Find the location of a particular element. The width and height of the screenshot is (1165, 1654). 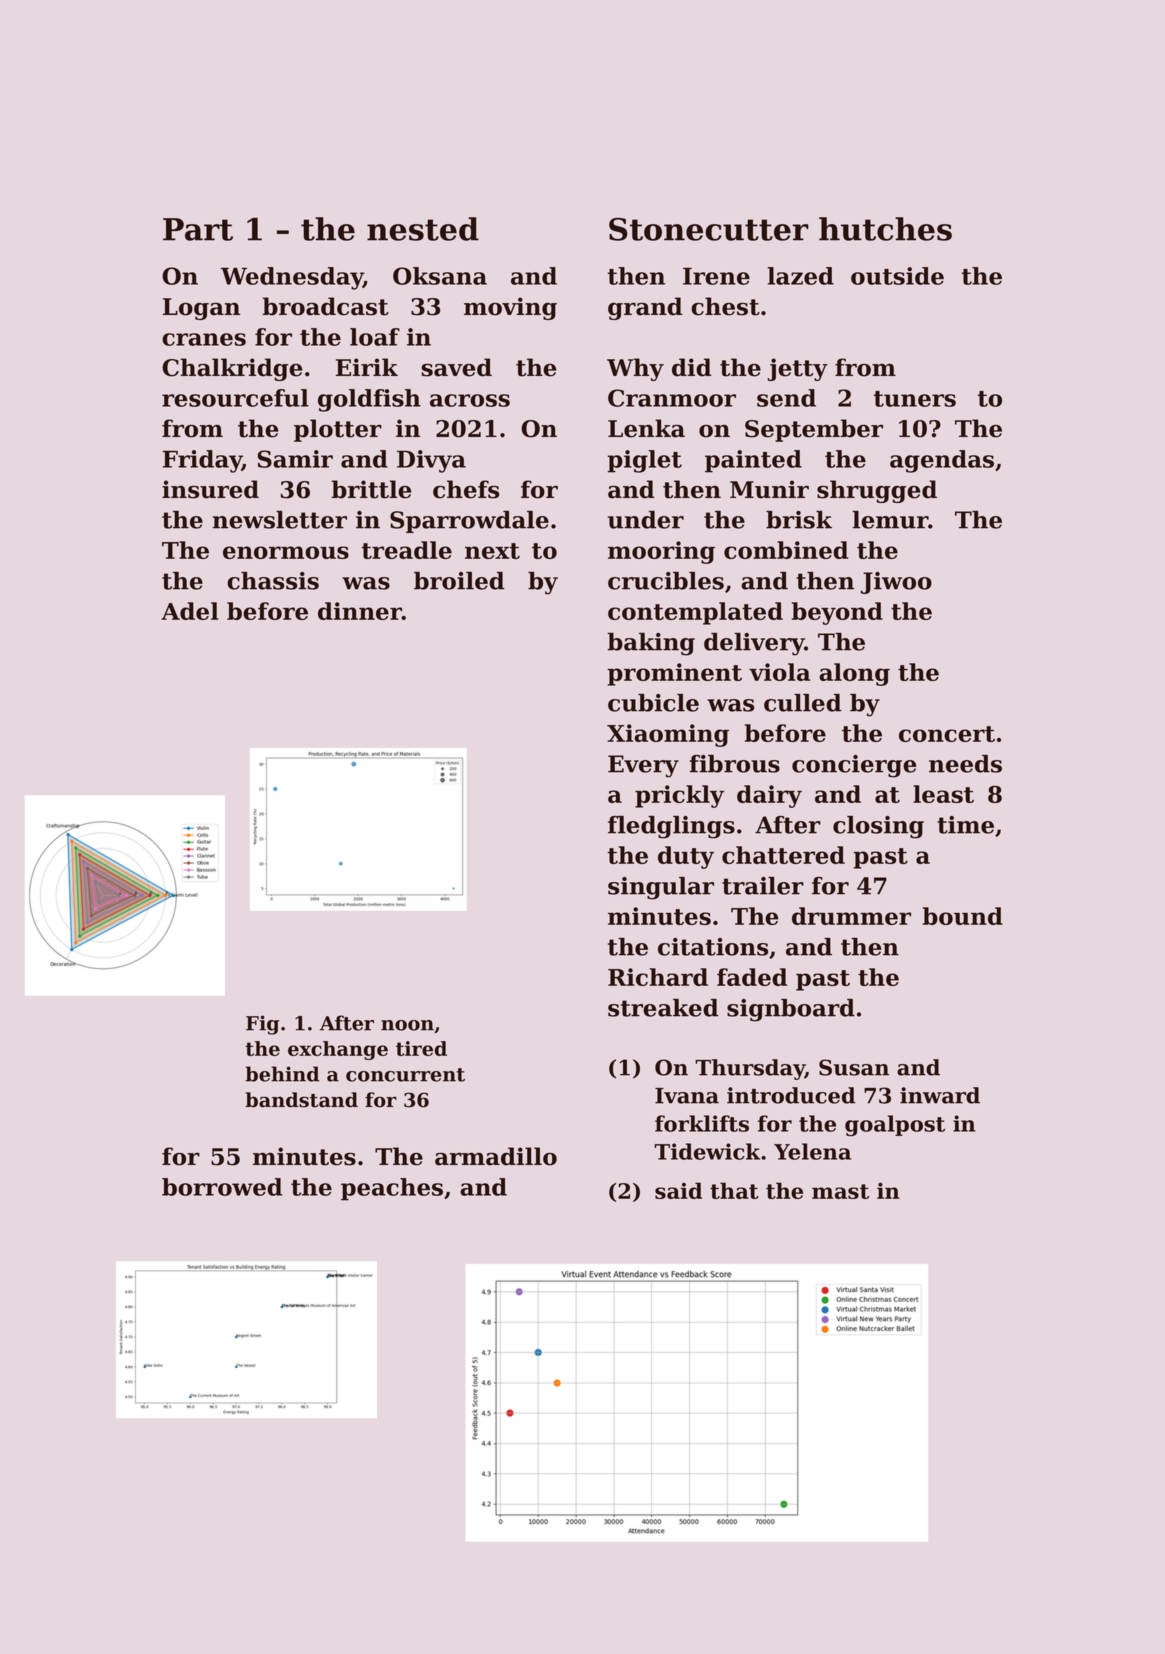

Stonecutter is located at coordinates (709, 229).
